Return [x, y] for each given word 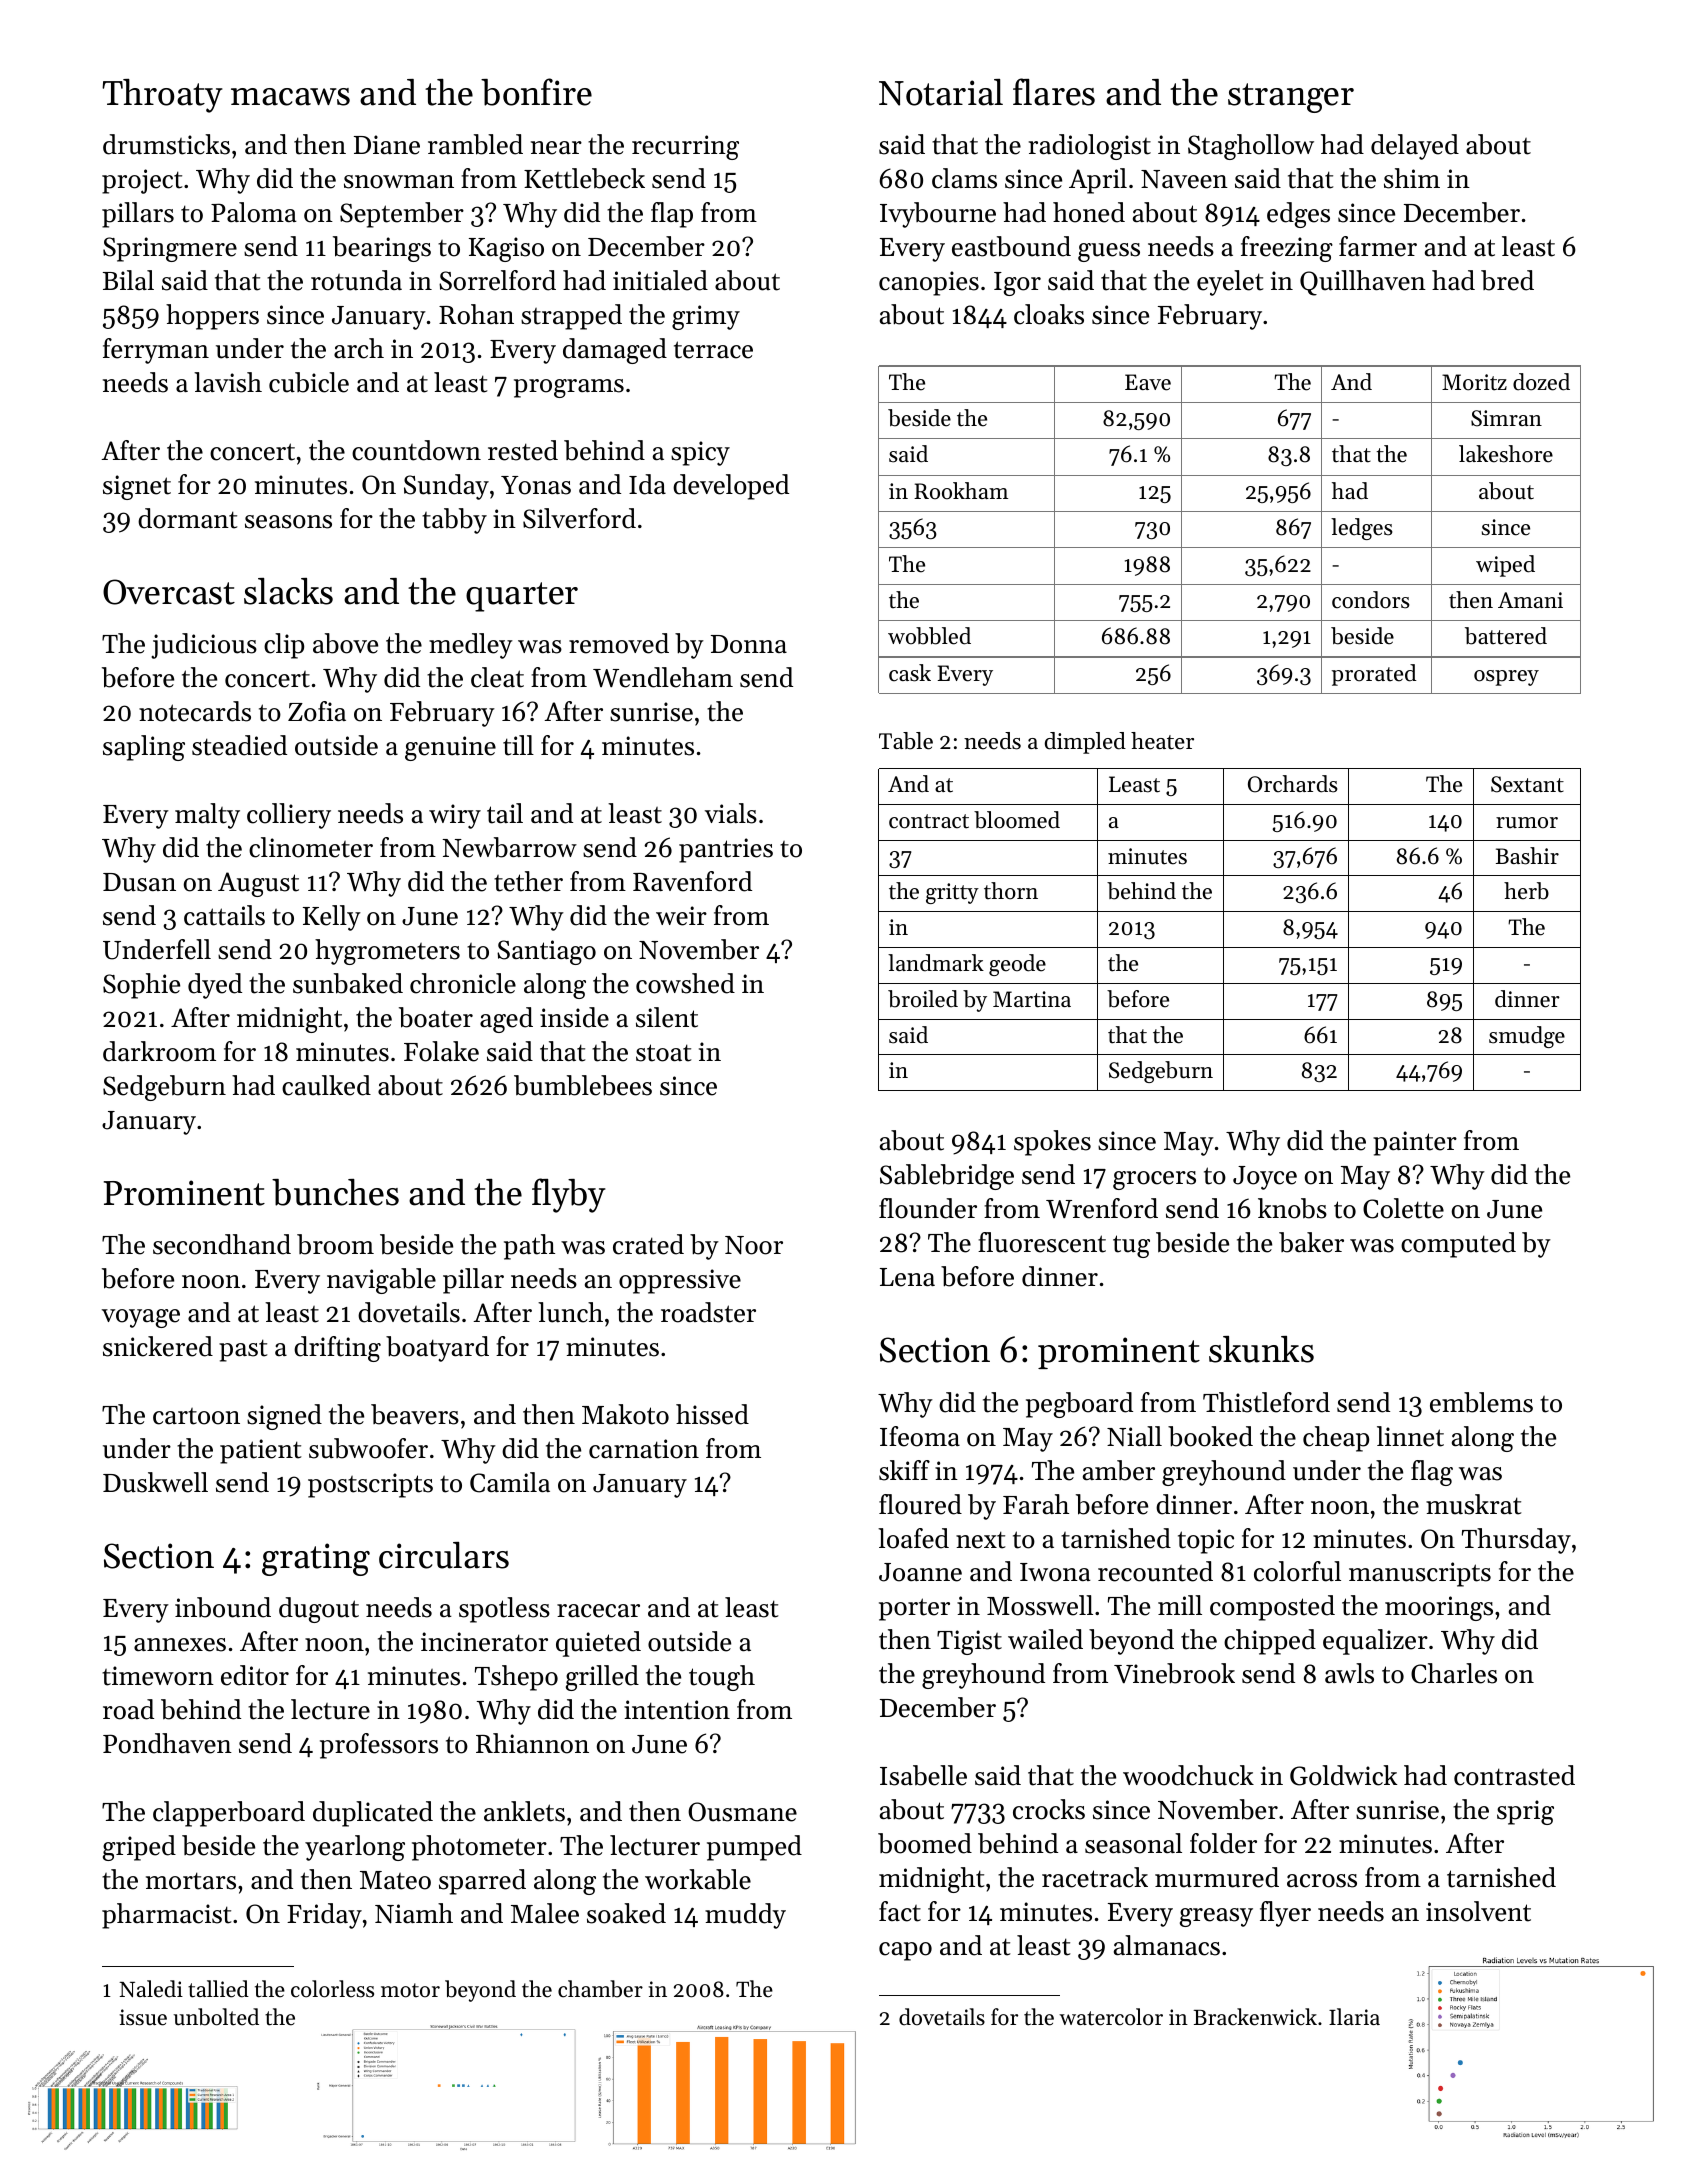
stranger [1291, 98]
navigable [381, 1281]
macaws [290, 97]
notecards [195, 711]
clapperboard [229, 1814]
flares [1054, 92]
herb [1526, 891]
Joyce [1265, 1178]
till [518, 745]
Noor [754, 1245]
